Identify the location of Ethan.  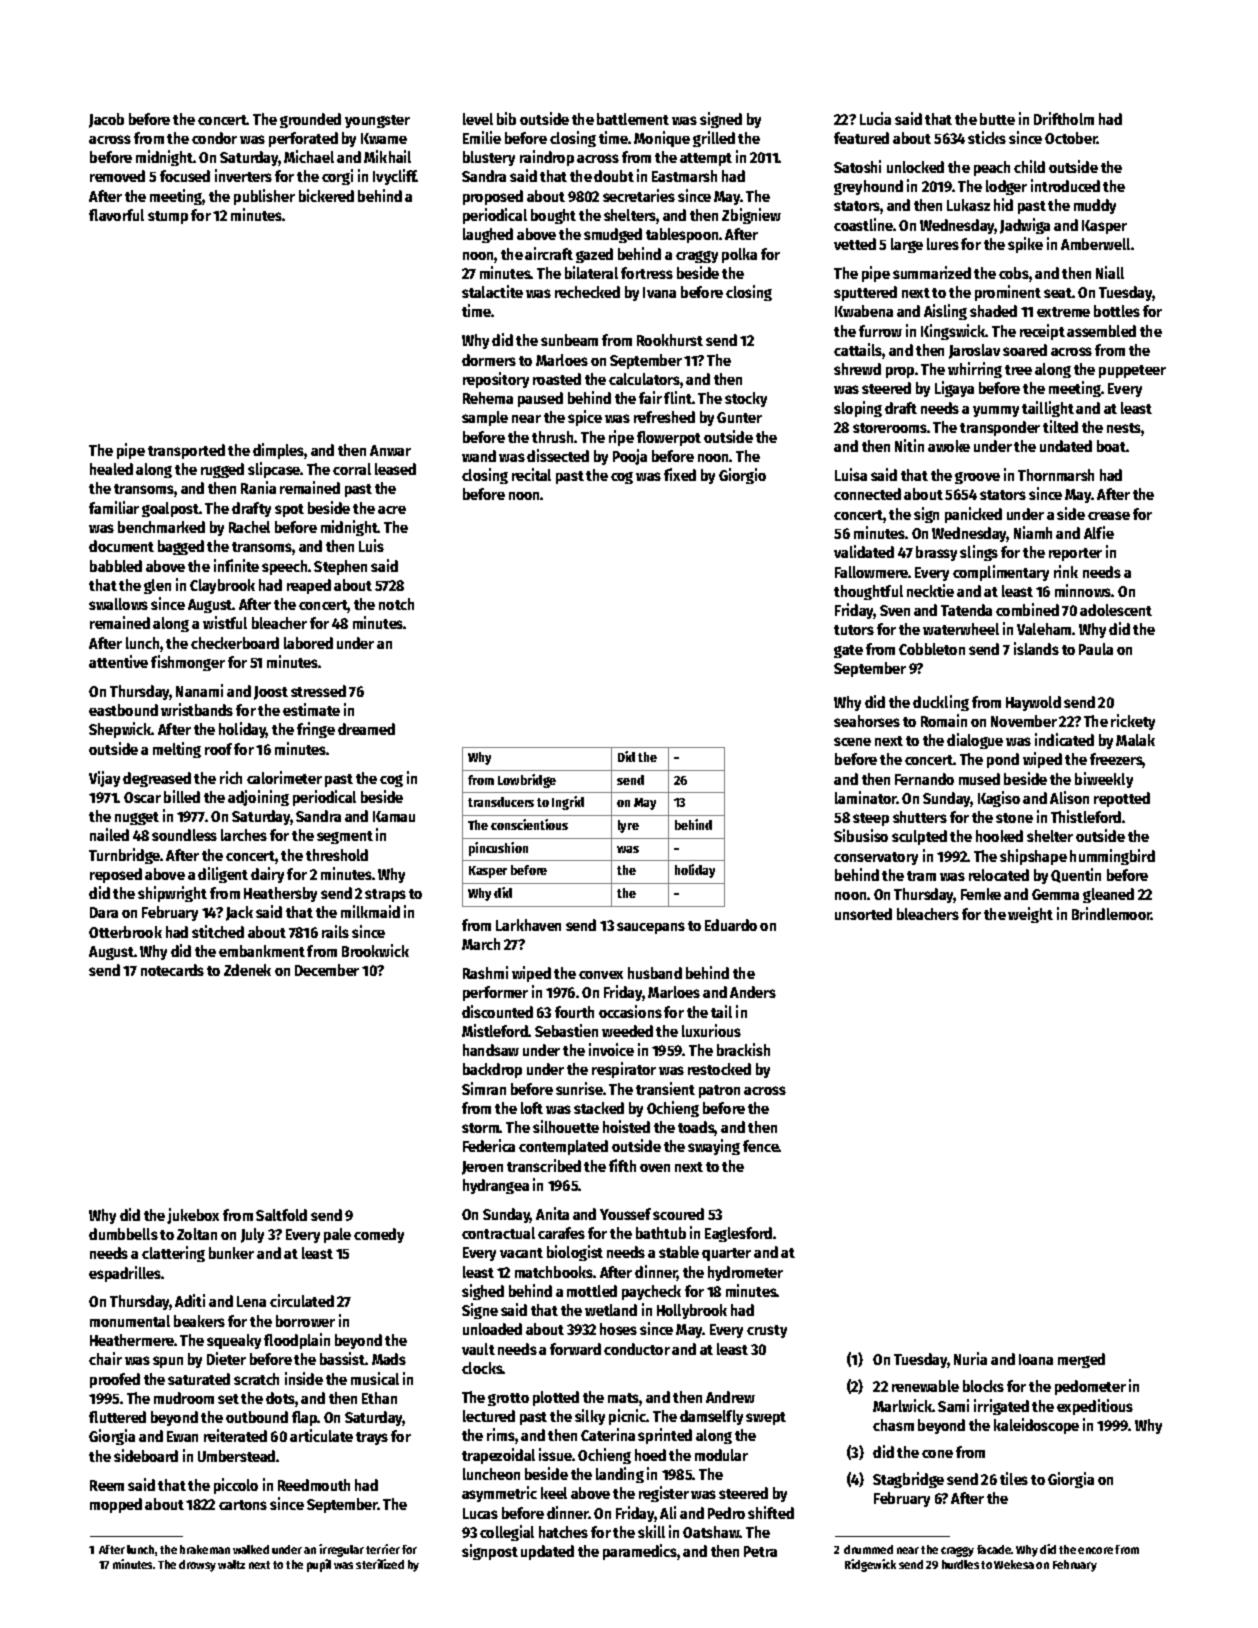
(379, 1398).
